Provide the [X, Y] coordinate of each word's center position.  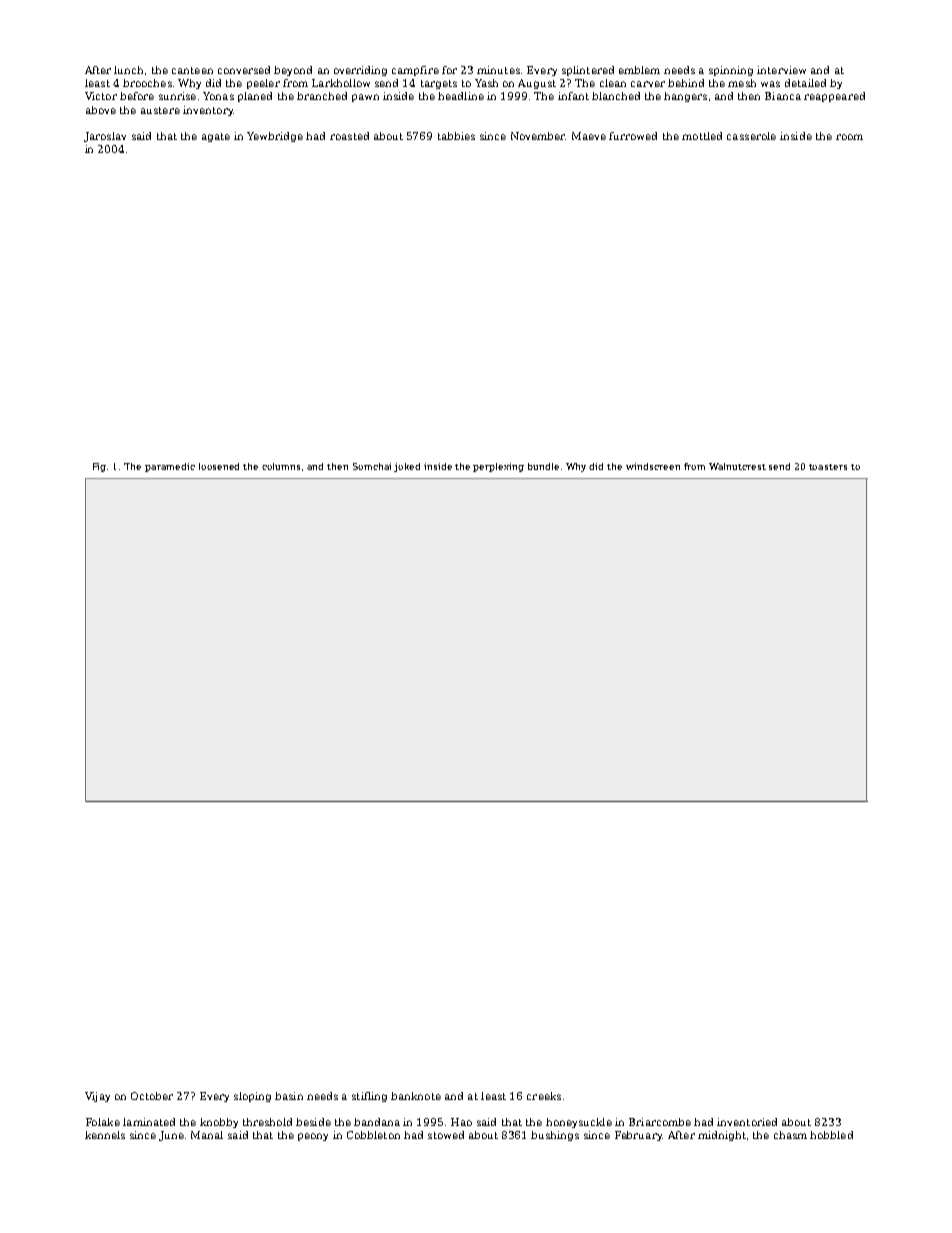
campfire [415, 71]
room [849, 137]
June [171, 1136]
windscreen [653, 466]
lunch [128, 70]
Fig [100, 467]
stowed [446, 1135]
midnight [722, 1136]
